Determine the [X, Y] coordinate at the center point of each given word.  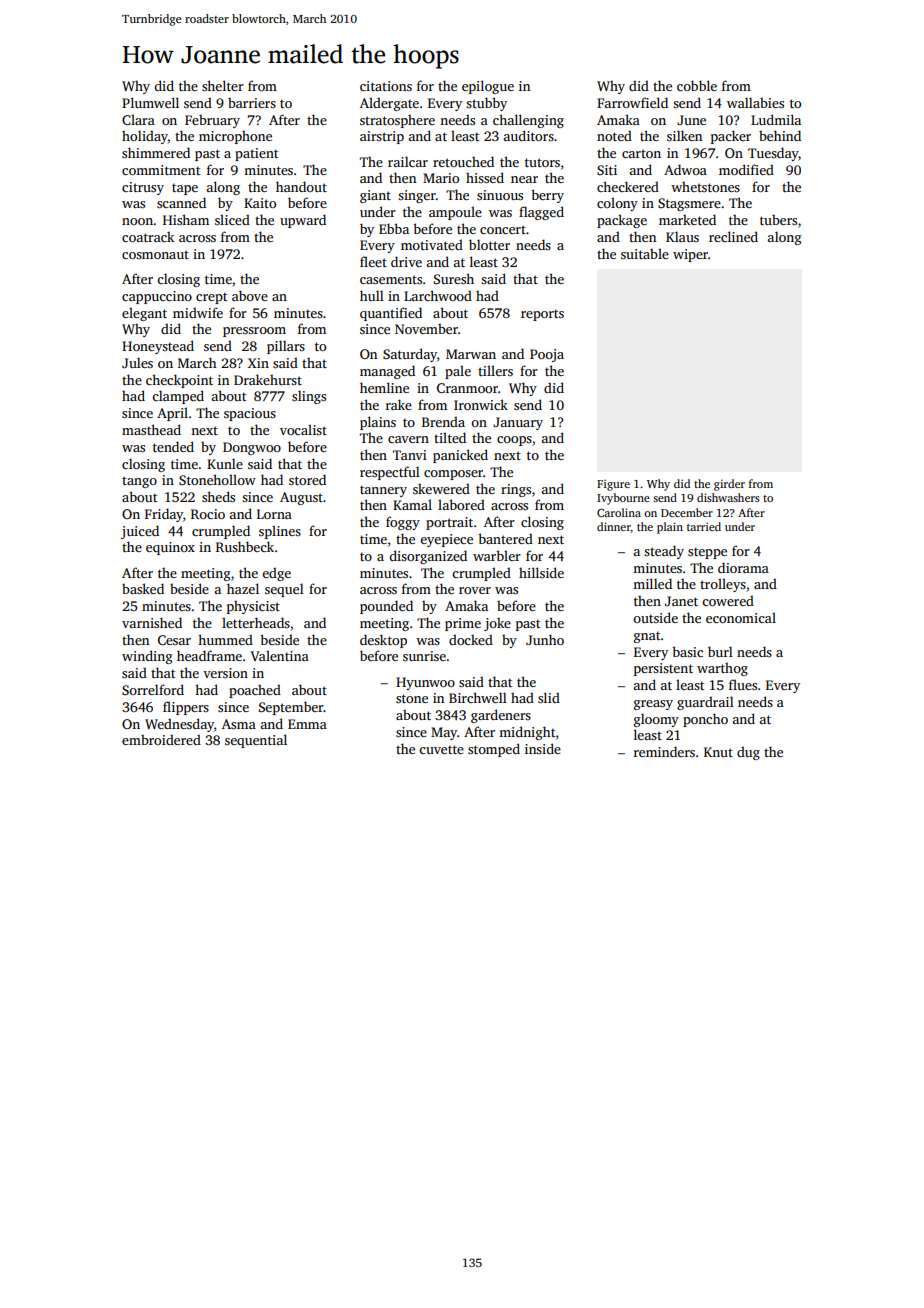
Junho [545, 639]
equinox [170, 548]
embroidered [161, 739]
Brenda [443, 421]
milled [652, 583]
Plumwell [150, 102]
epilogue [488, 87]
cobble [697, 85]
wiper [690, 255]
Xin [258, 363]
